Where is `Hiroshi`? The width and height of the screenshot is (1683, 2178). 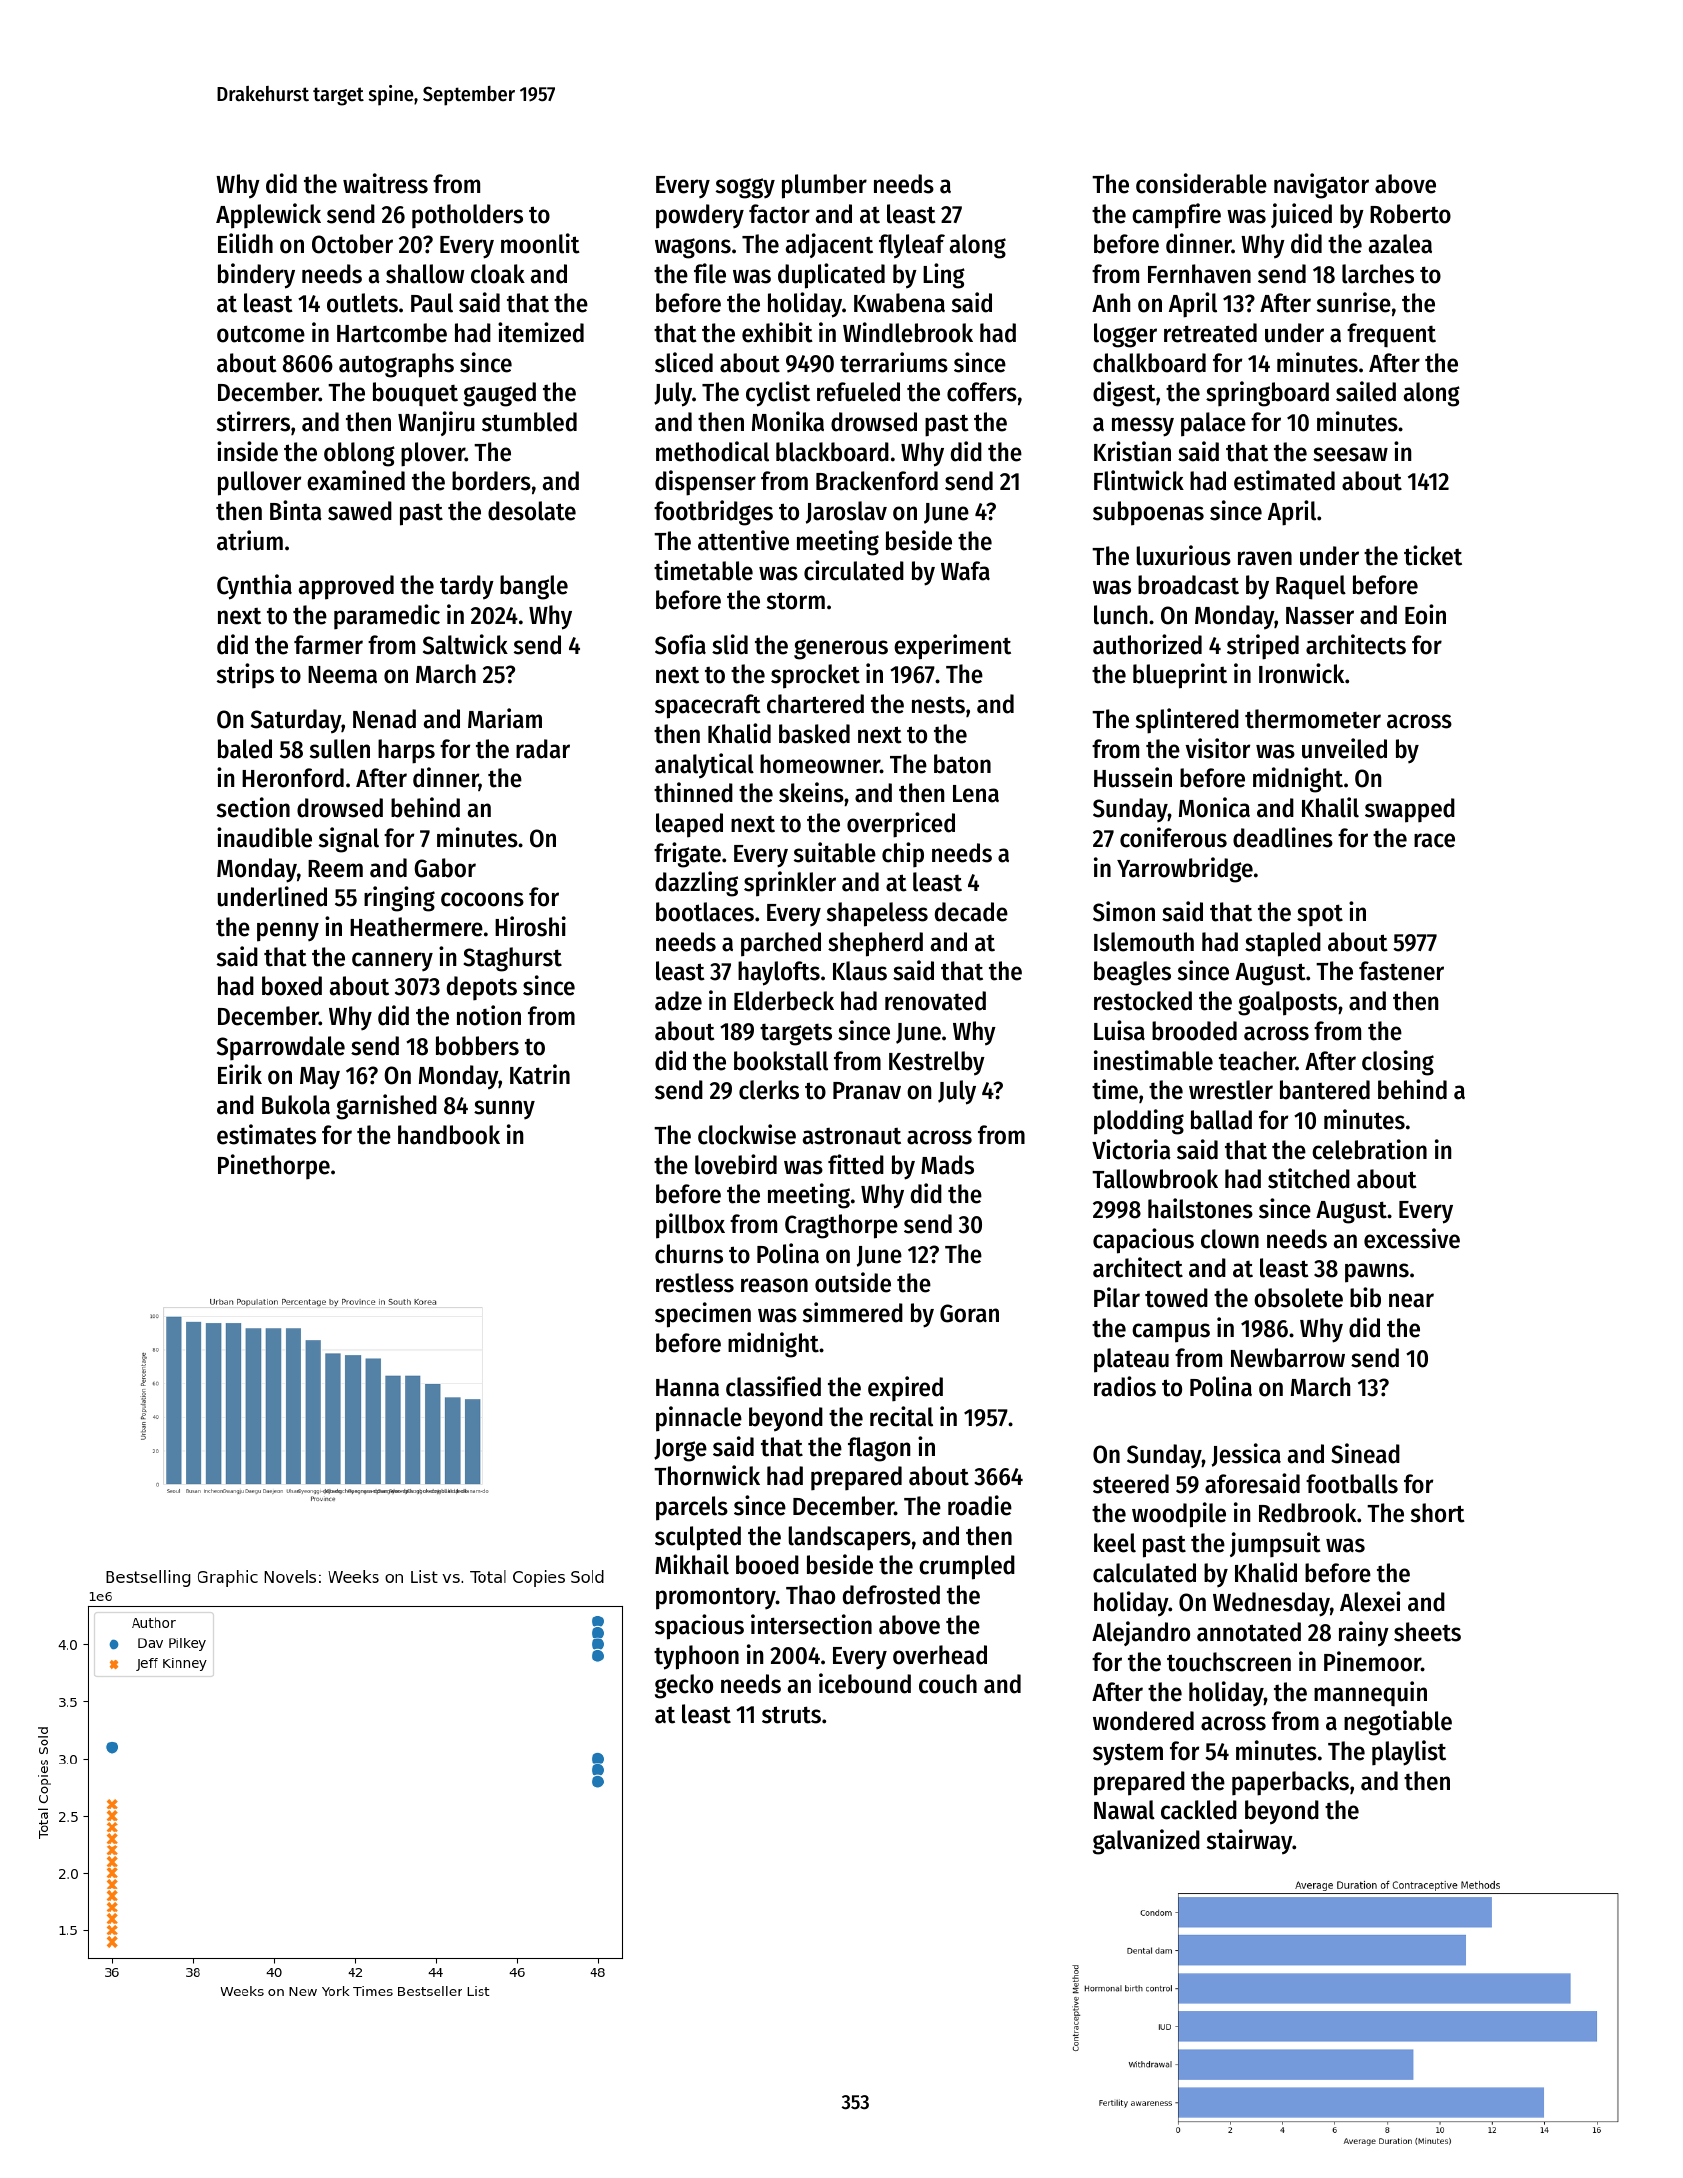
Hiroshi is located at coordinates (530, 926).
